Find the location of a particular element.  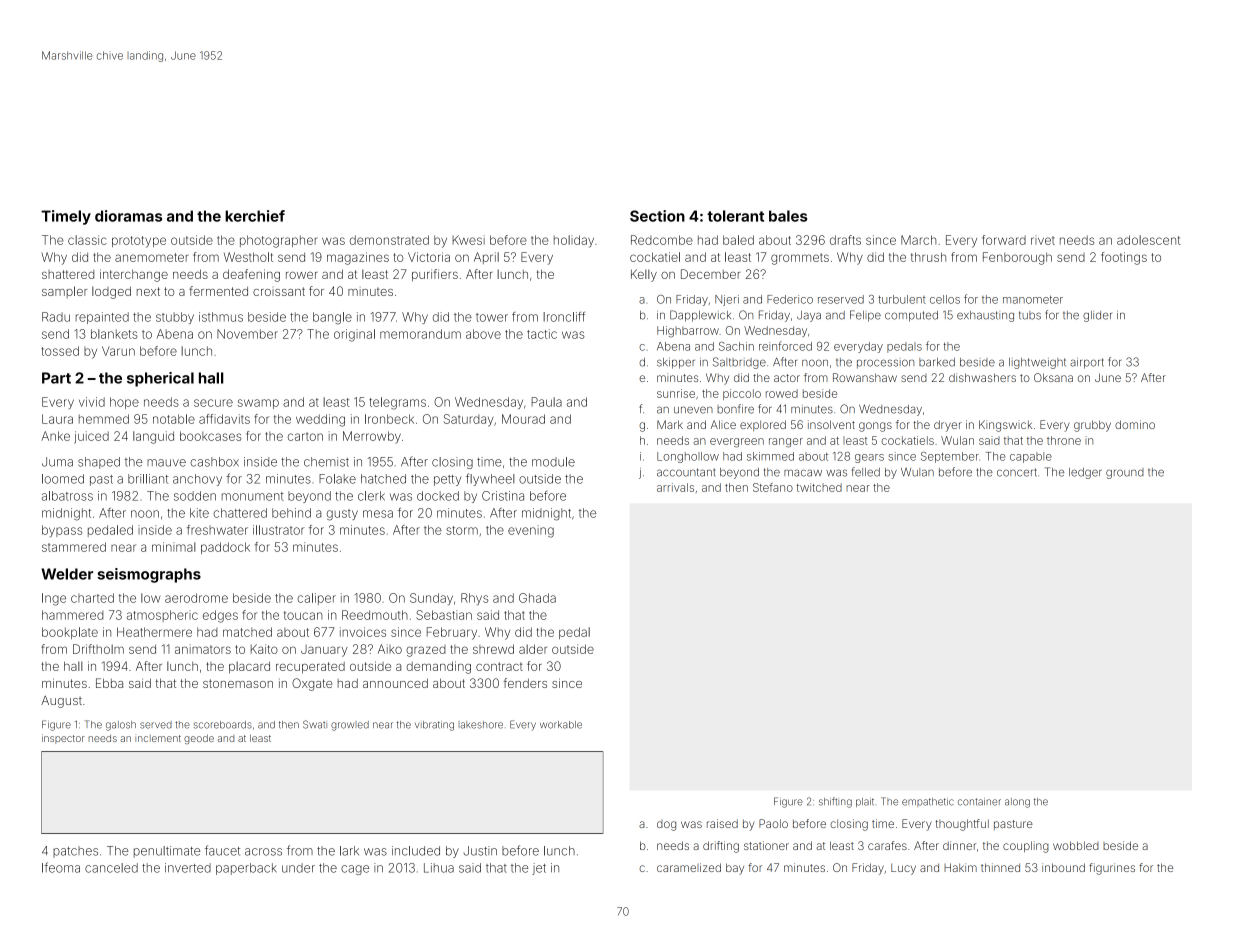

January is located at coordinates (324, 651).
